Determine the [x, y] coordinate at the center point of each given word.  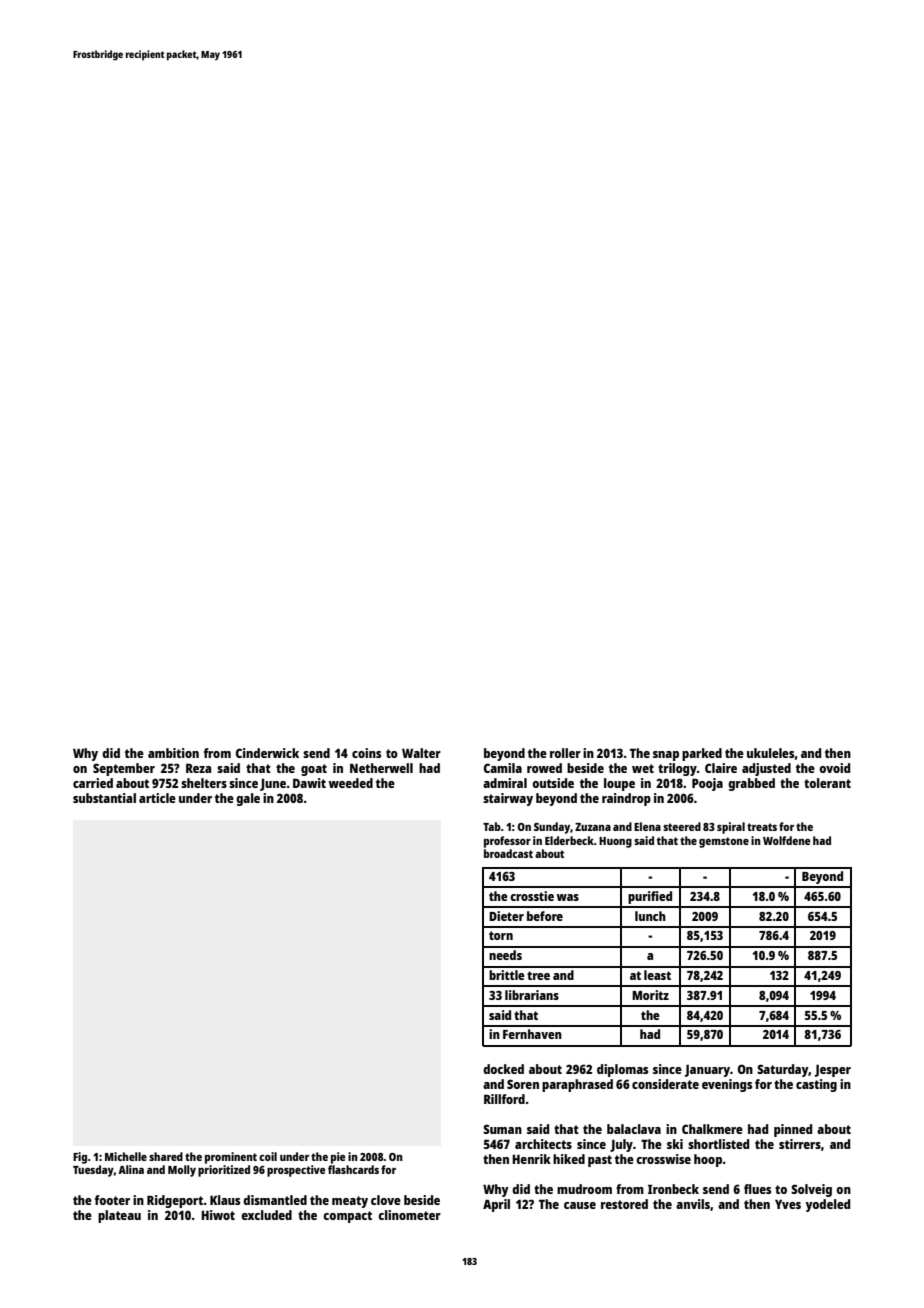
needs [505, 955]
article [157, 798]
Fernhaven [532, 1034]
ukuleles [771, 753]
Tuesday [93, 1171]
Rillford [504, 1099]
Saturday [782, 1070]
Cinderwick [267, 753]
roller [565, 753]
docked [503, 1069]
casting [816, 1085]
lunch [650, 916]
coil [268, 1156]
